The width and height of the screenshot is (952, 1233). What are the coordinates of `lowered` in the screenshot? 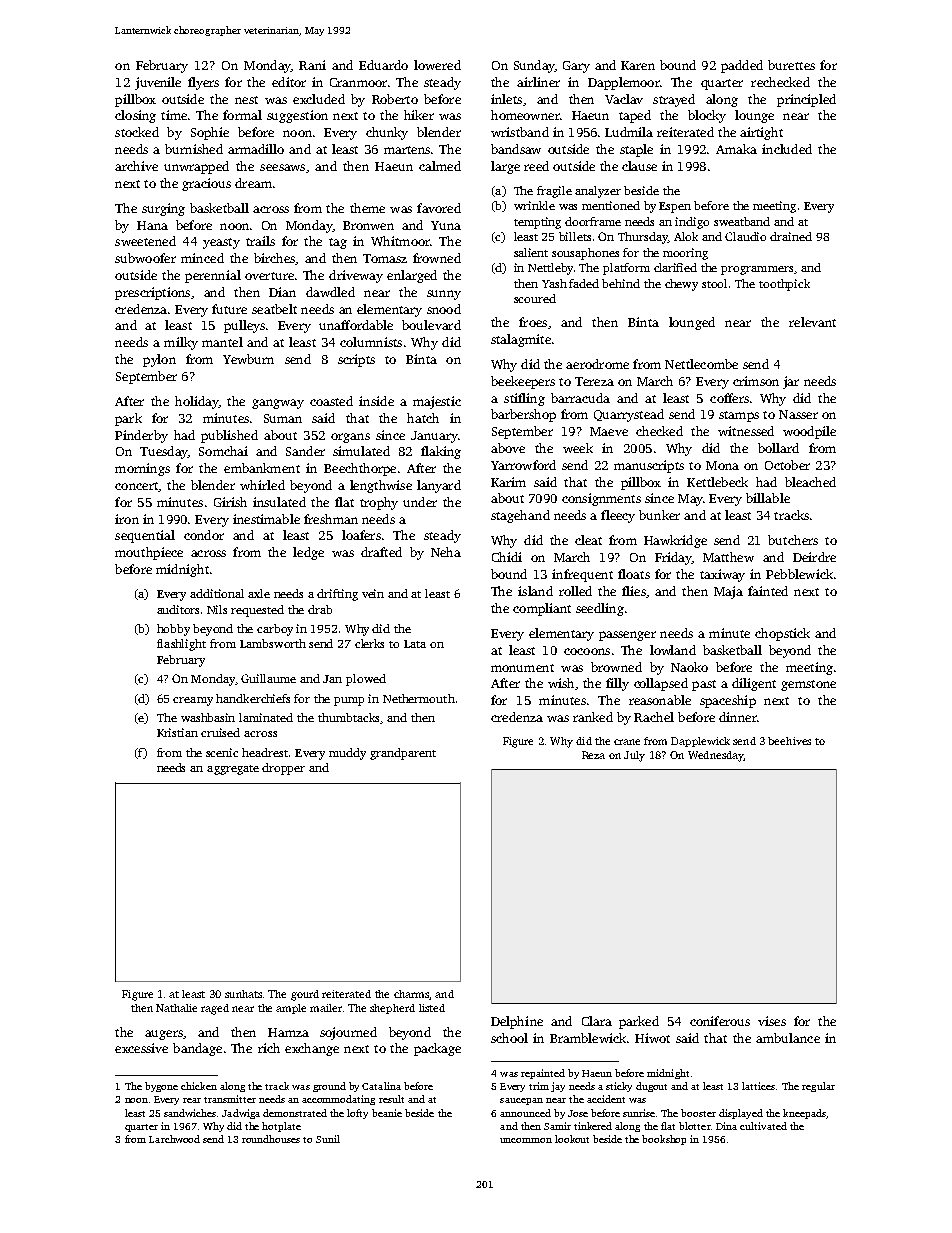 It's located at (437, 65).
